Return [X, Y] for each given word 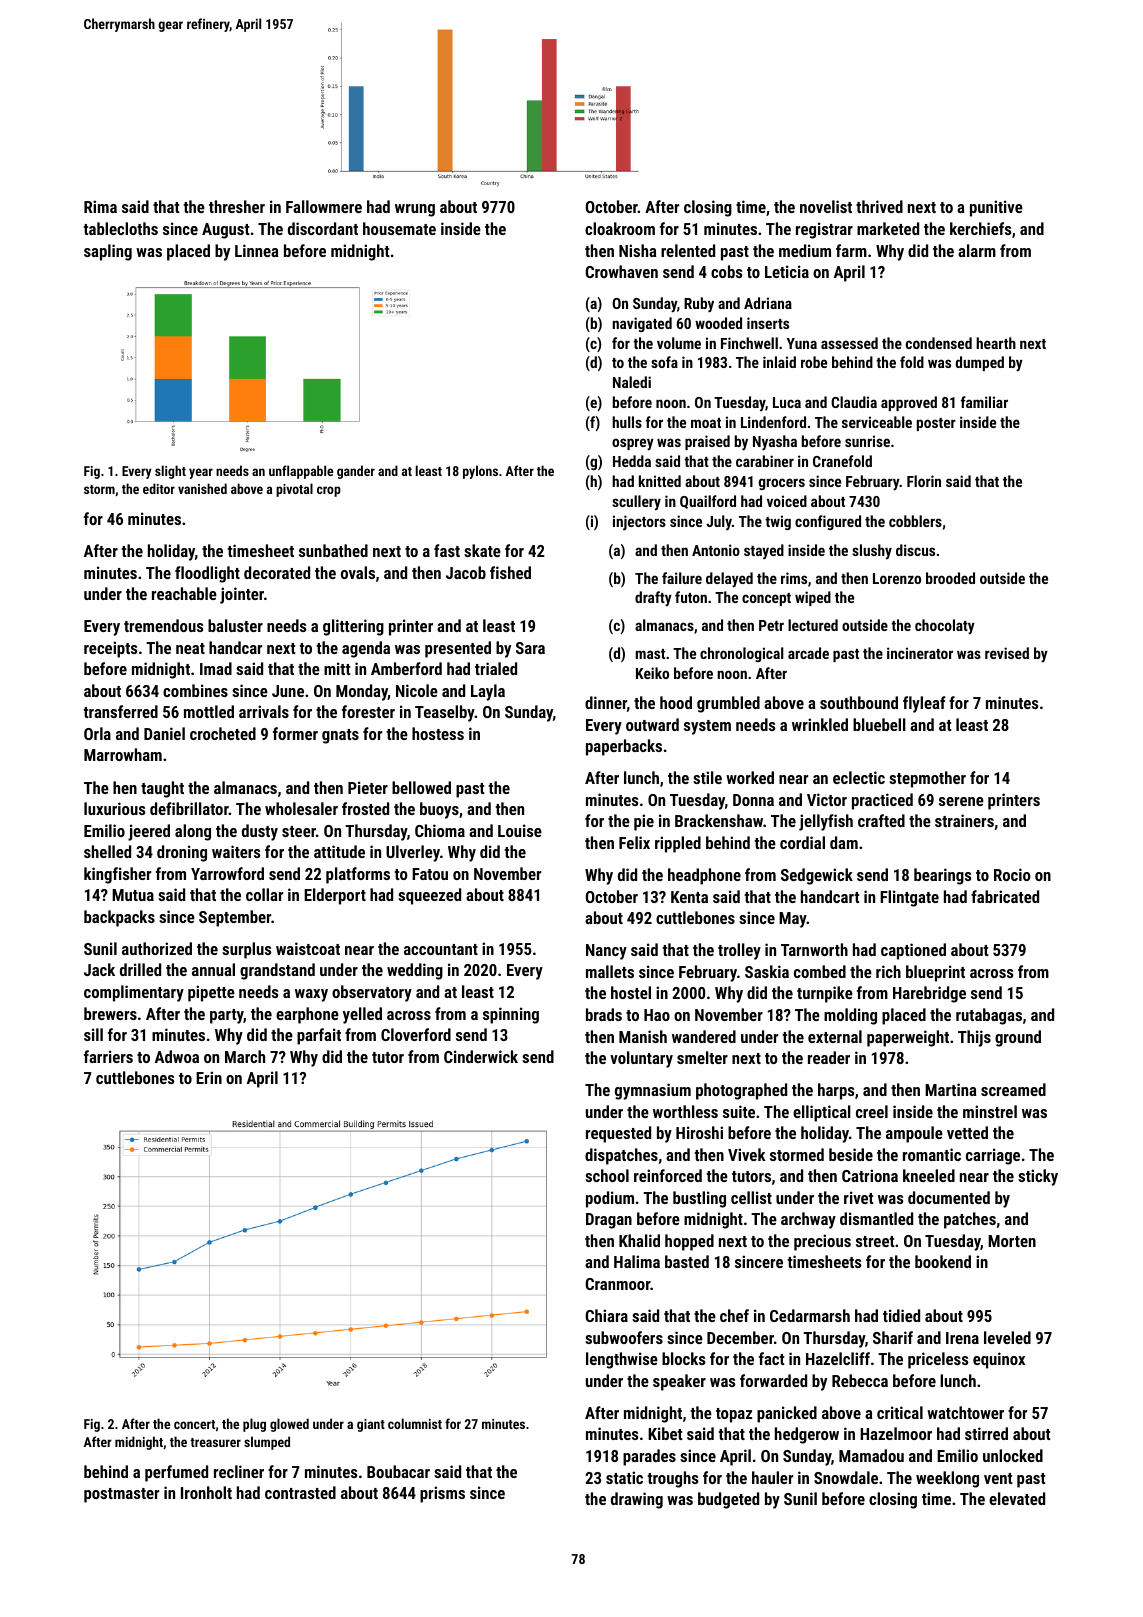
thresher [237, 206]
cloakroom [620, 228]
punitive [996, 208]
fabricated [1005, 896]
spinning [511, 1015]
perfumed [176, 1473]
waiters [236, 851]
